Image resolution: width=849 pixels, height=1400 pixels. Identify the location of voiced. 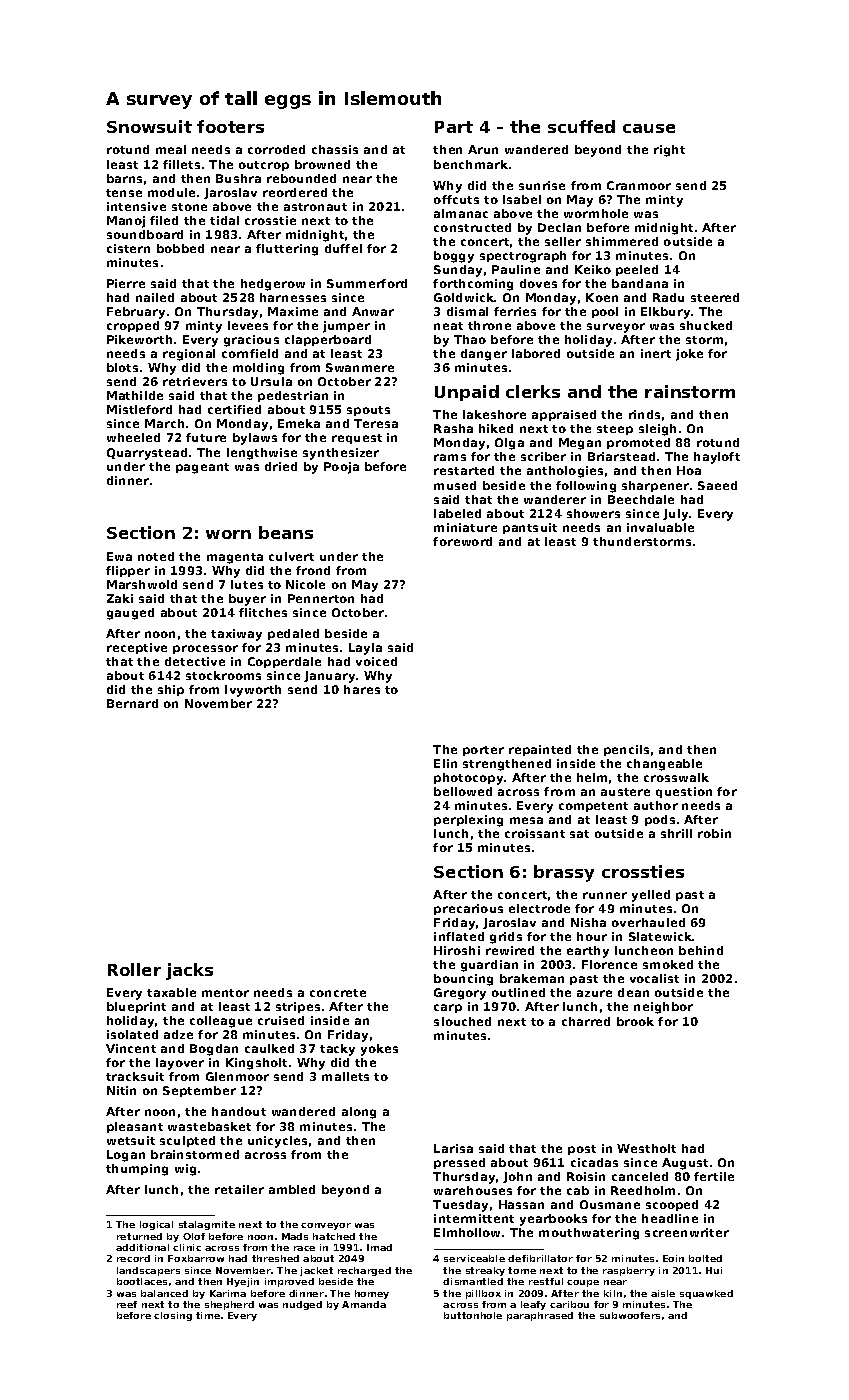
(376, 661).
